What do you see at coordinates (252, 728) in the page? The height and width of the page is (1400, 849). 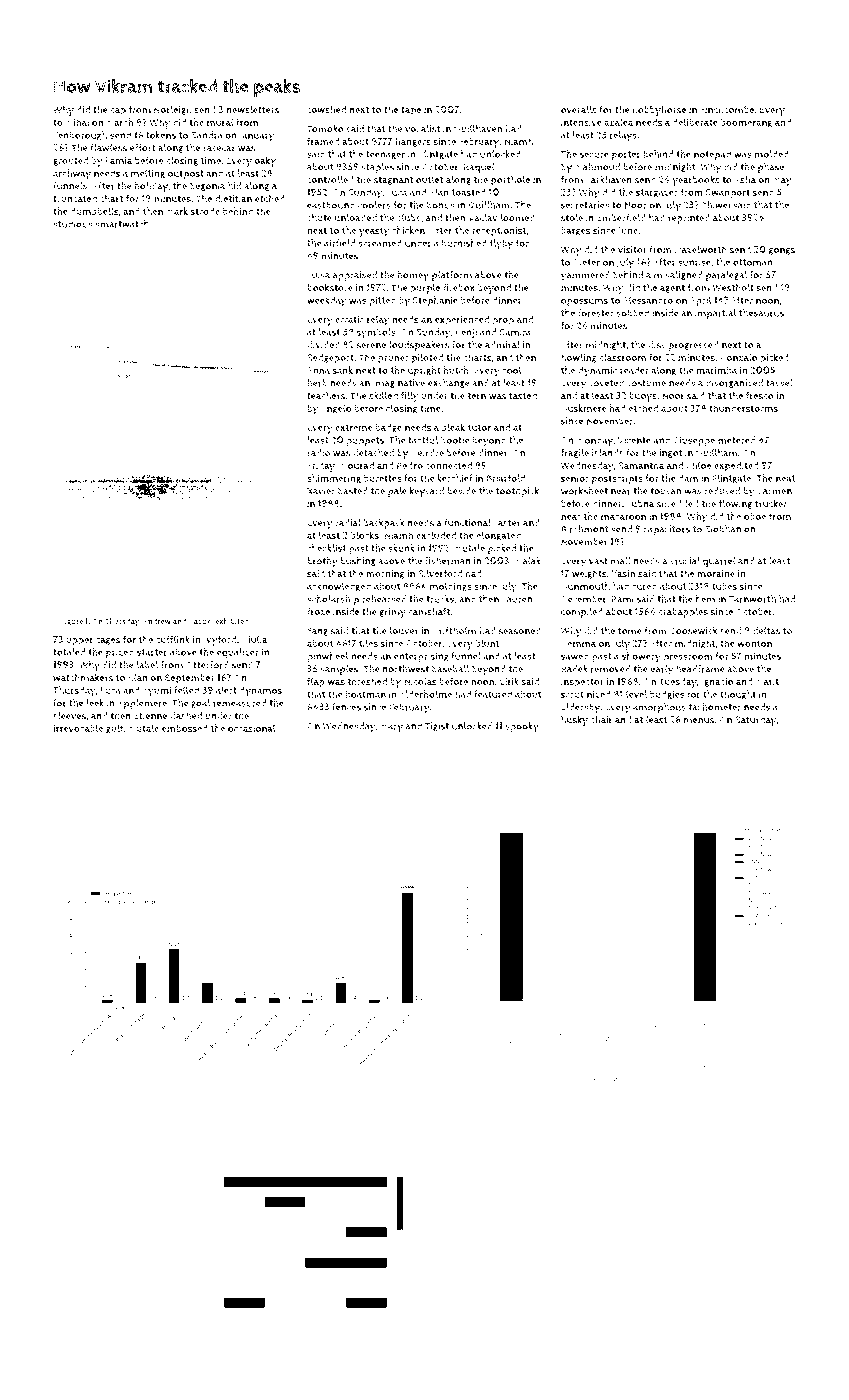 I see `occasional` at bounding box center [252, 728].
